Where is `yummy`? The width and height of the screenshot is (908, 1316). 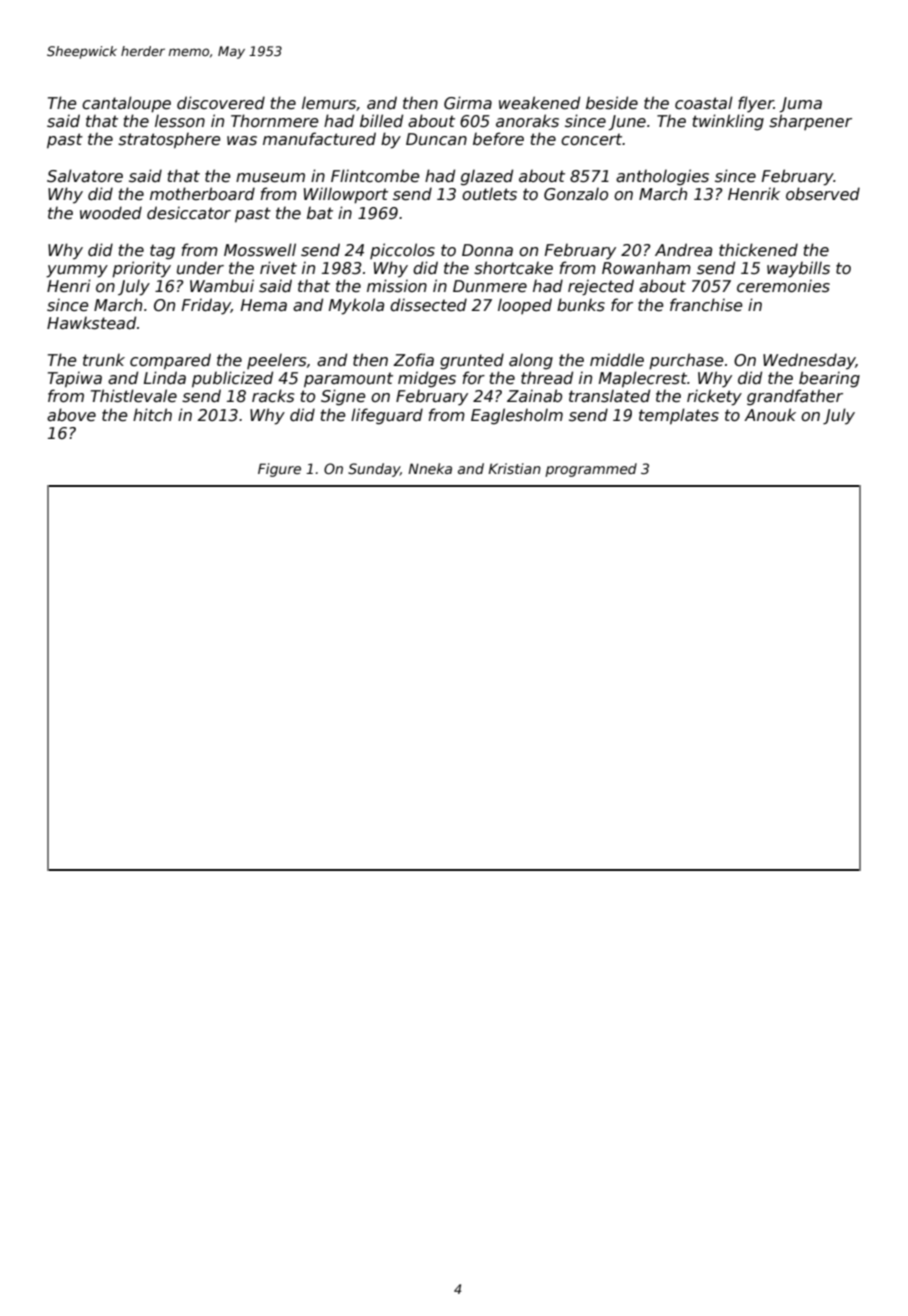 yummy is located at coordinates (77, 271).
